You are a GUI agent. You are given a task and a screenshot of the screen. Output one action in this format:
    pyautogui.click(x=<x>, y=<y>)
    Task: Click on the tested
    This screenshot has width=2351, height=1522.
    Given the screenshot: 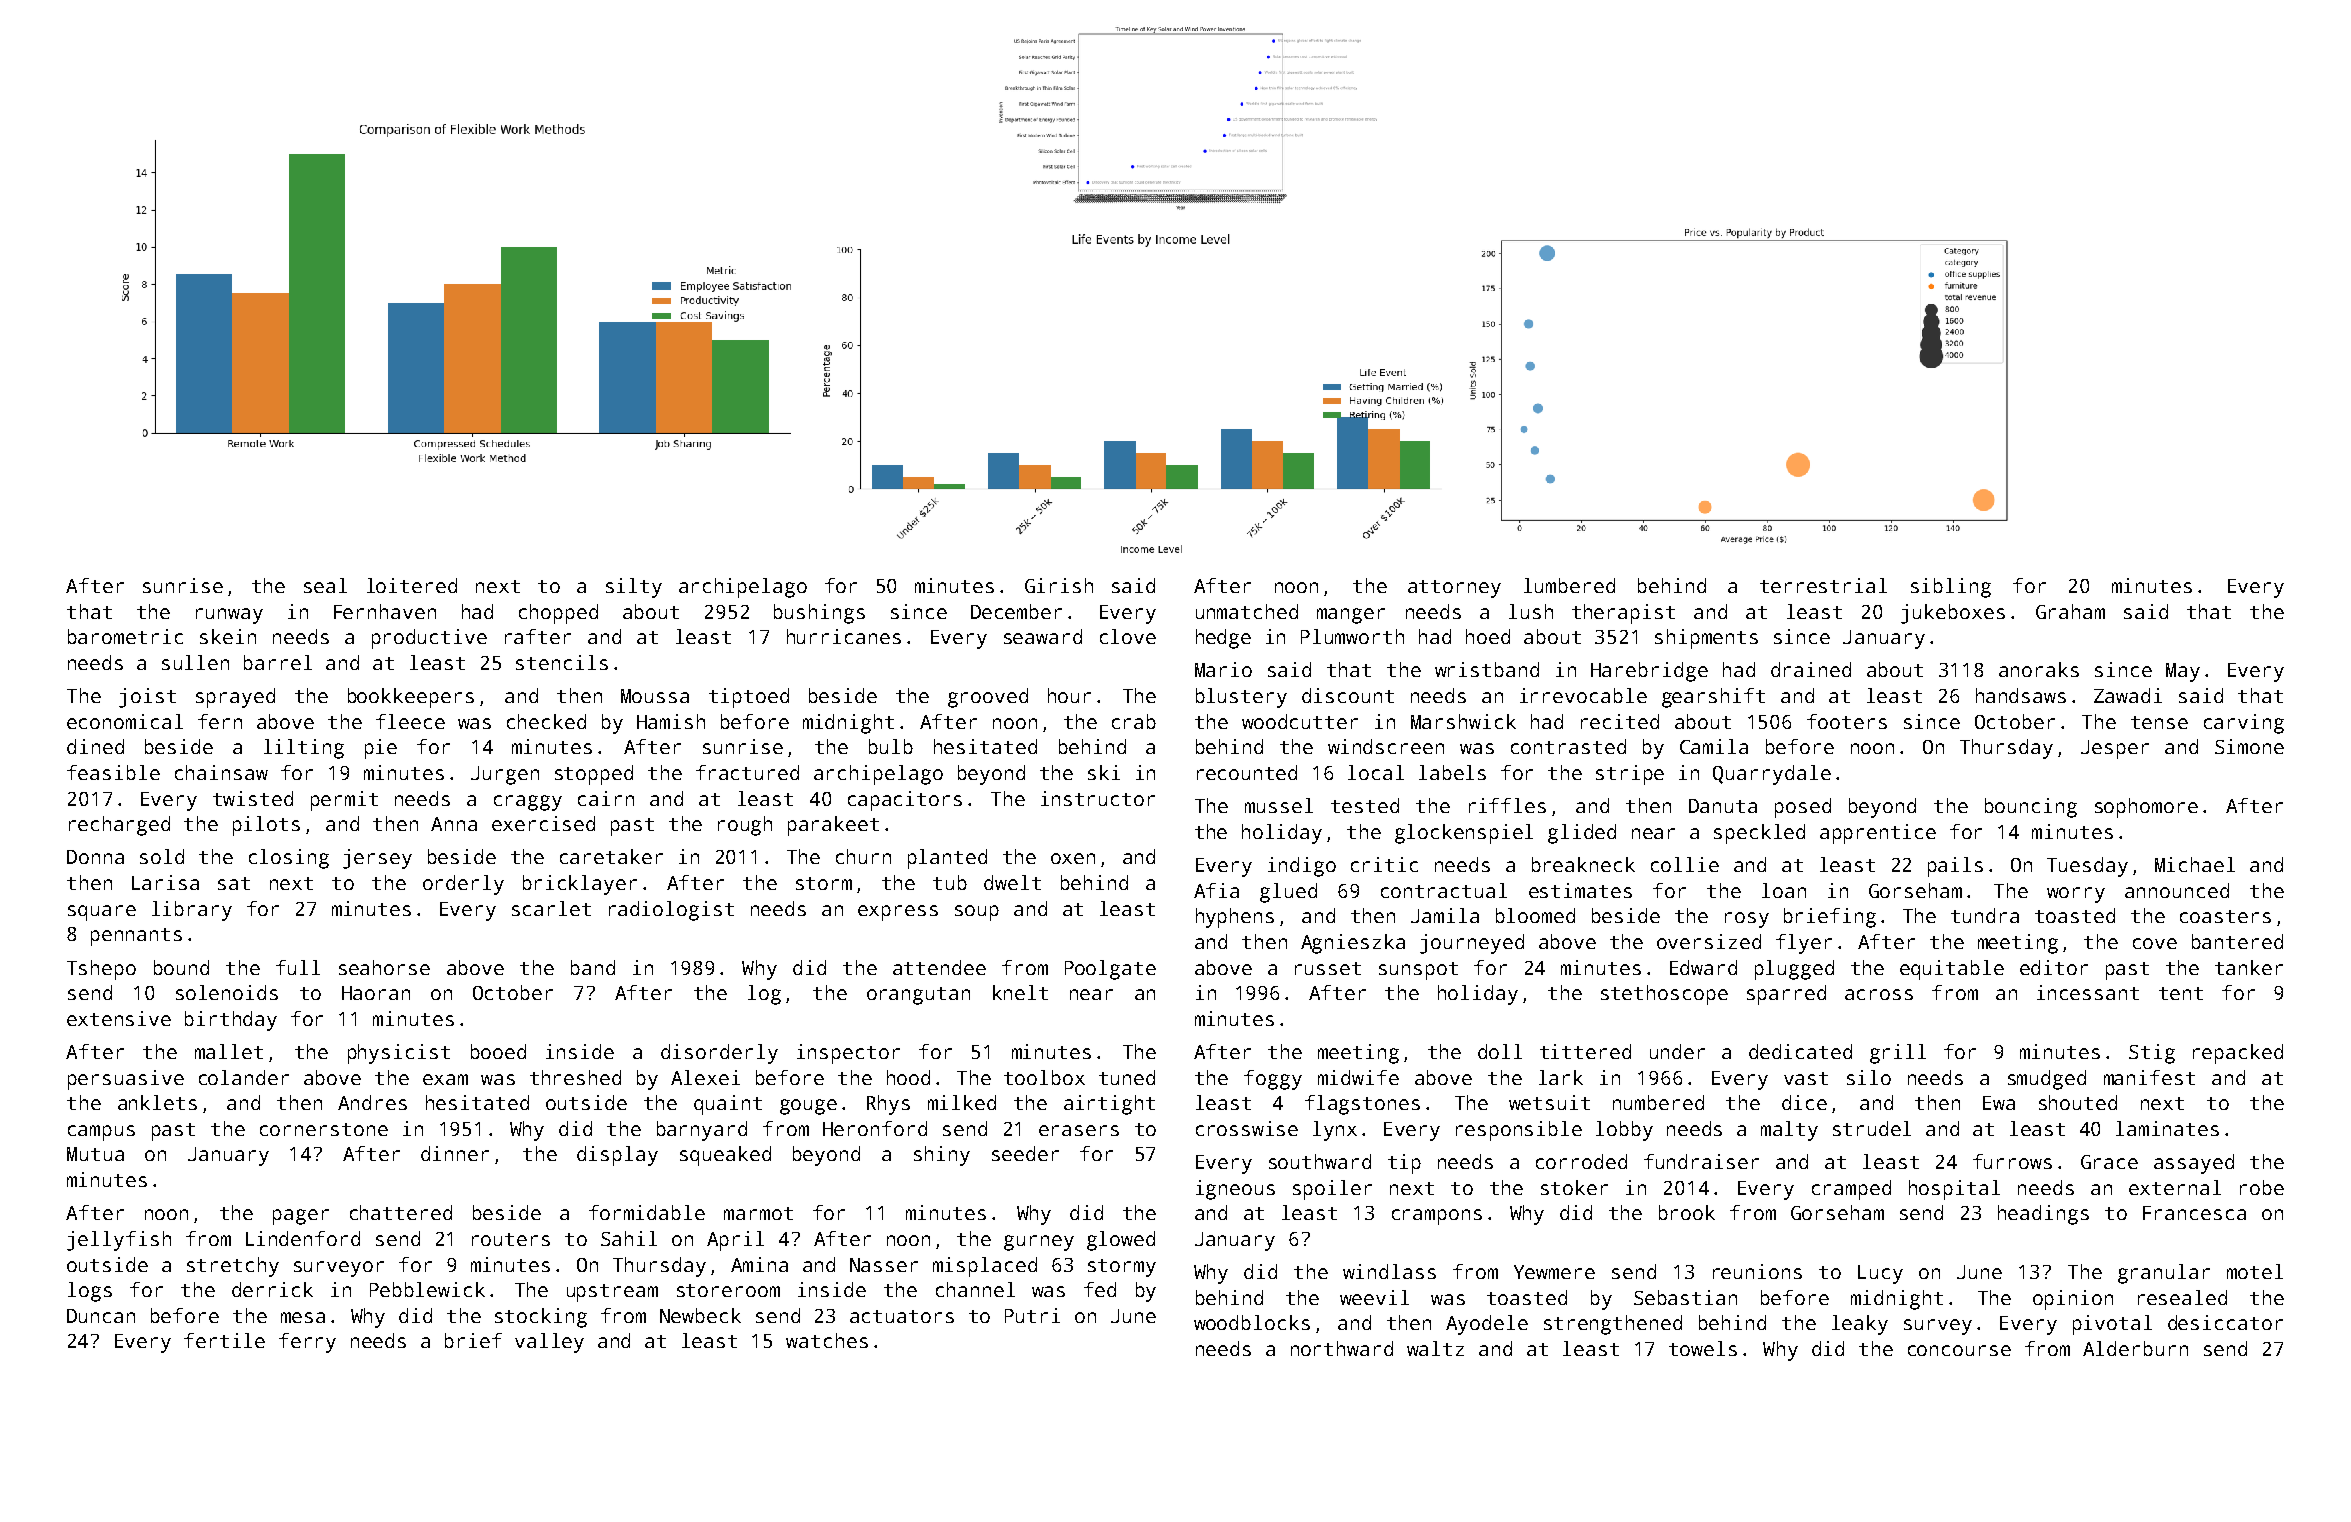 What is the action you would take?
    pyautogui.click(x=1365, y=805)
